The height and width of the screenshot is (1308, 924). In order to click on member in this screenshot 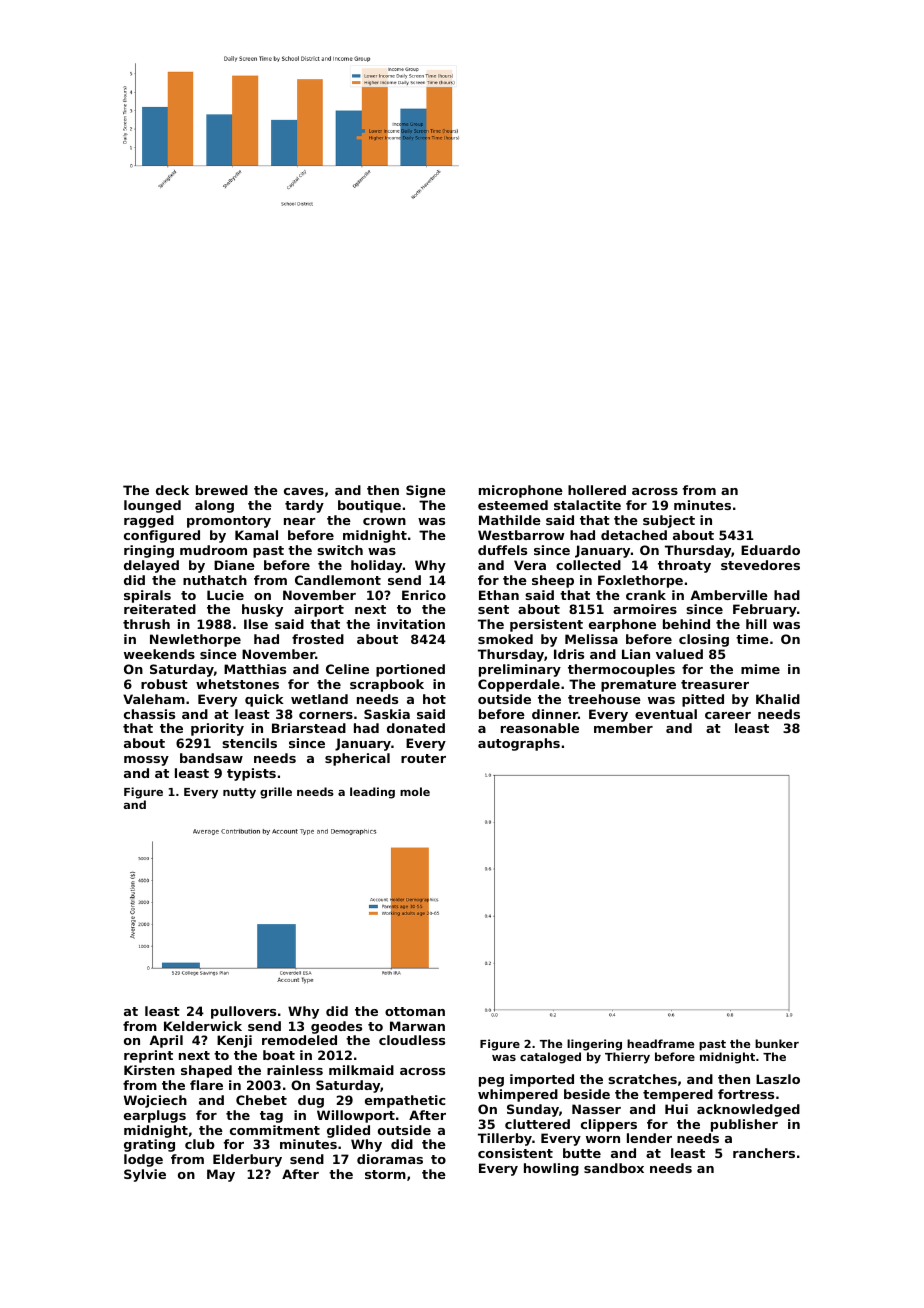, I will do `click(623, 728)`.
